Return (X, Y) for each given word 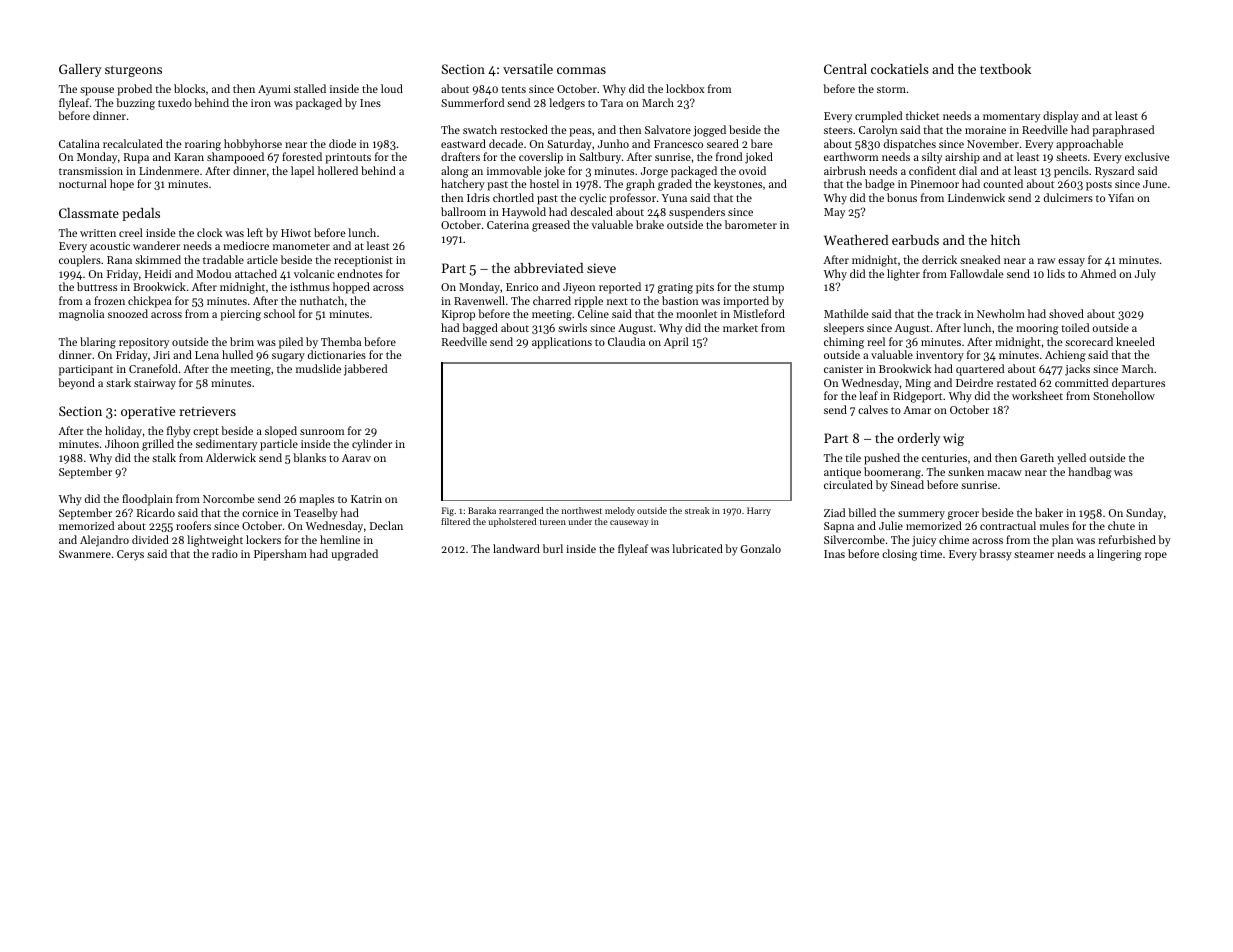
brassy (995, 555)
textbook (1005, 69)
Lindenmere (169, 170)
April (676, 343)
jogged (709, 131)
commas (581, 70)
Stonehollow (1124, 395)
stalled (310, 88)
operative (148, 412)
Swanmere (85, 554)
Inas (834, 554)
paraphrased (1123, 131)
